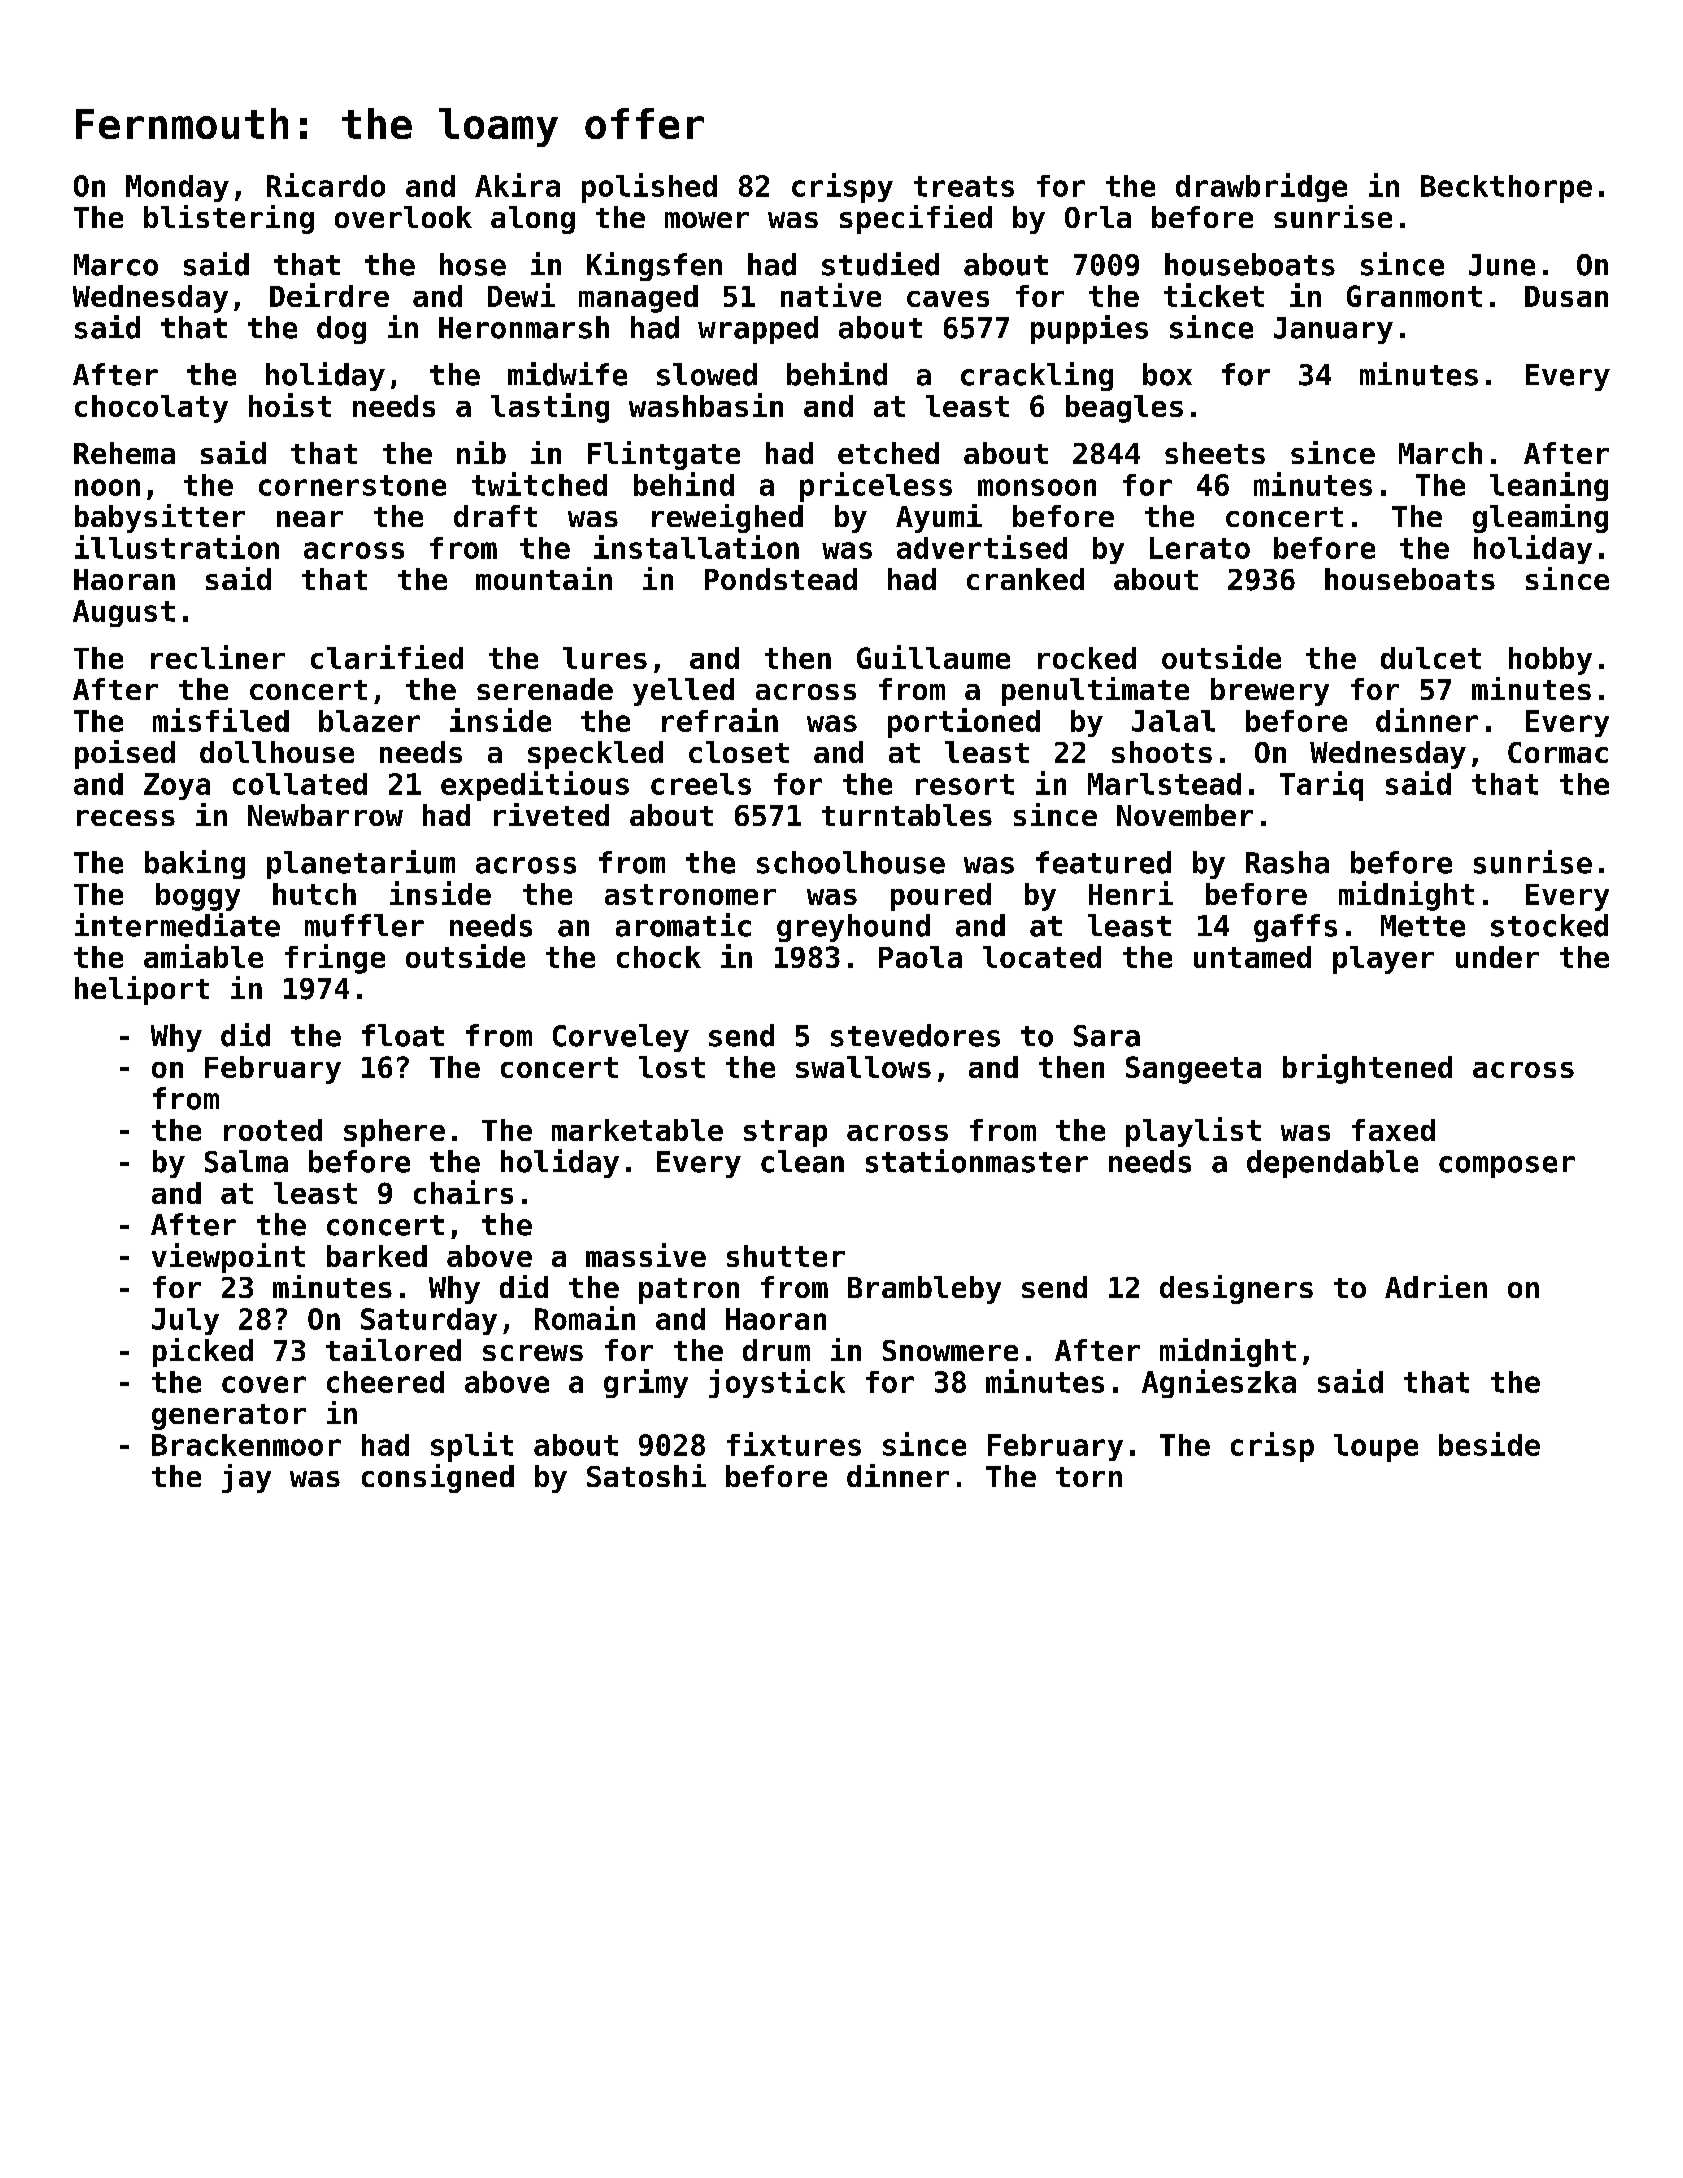 This document has height=2178, width=1683. What do you see at coordinates (1261, 187) in the document?
I see `drawbridge` at bounding box center [1261, 187].
